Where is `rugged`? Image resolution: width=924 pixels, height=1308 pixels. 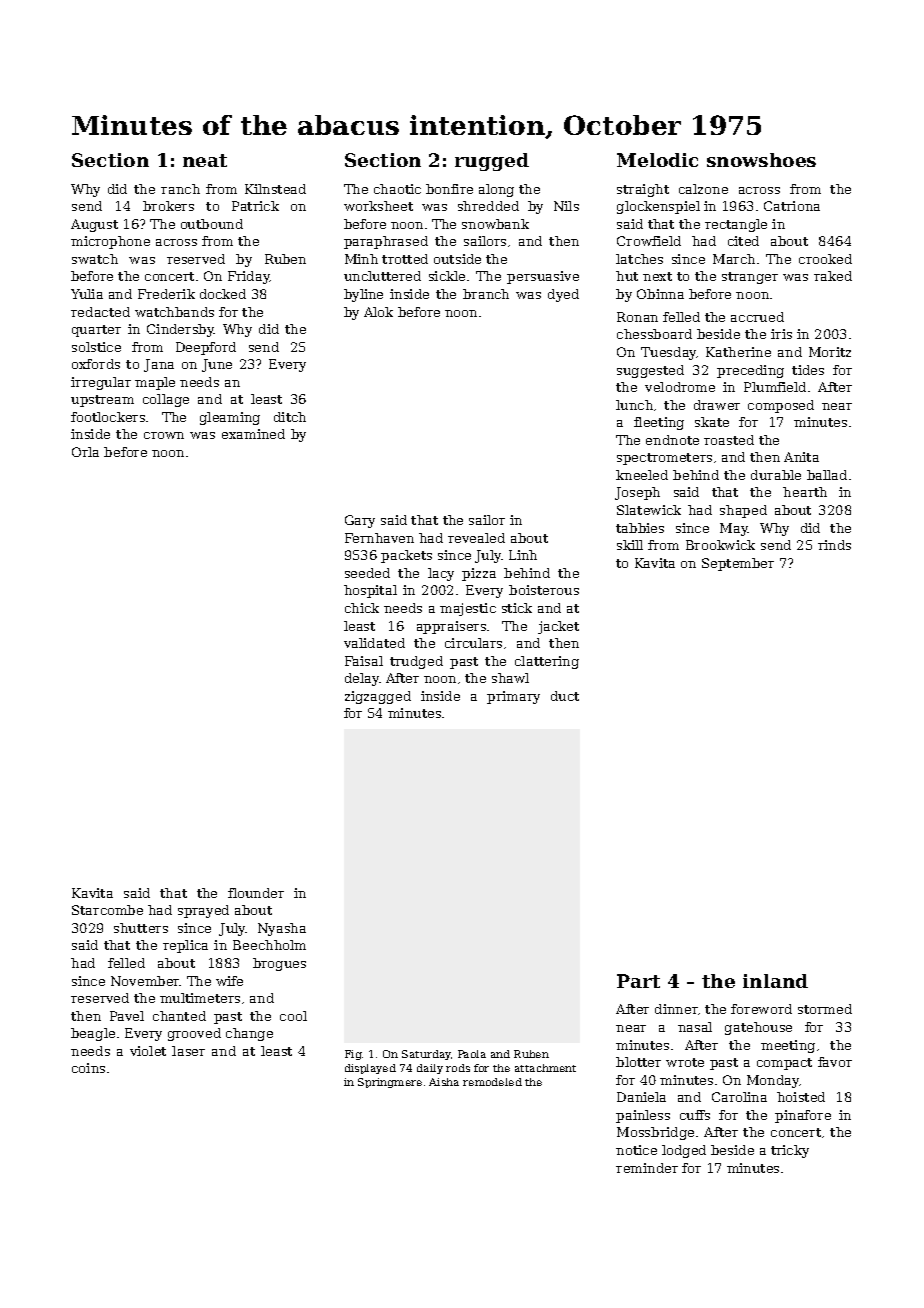 rugged is located at coordinates (492, 162).
